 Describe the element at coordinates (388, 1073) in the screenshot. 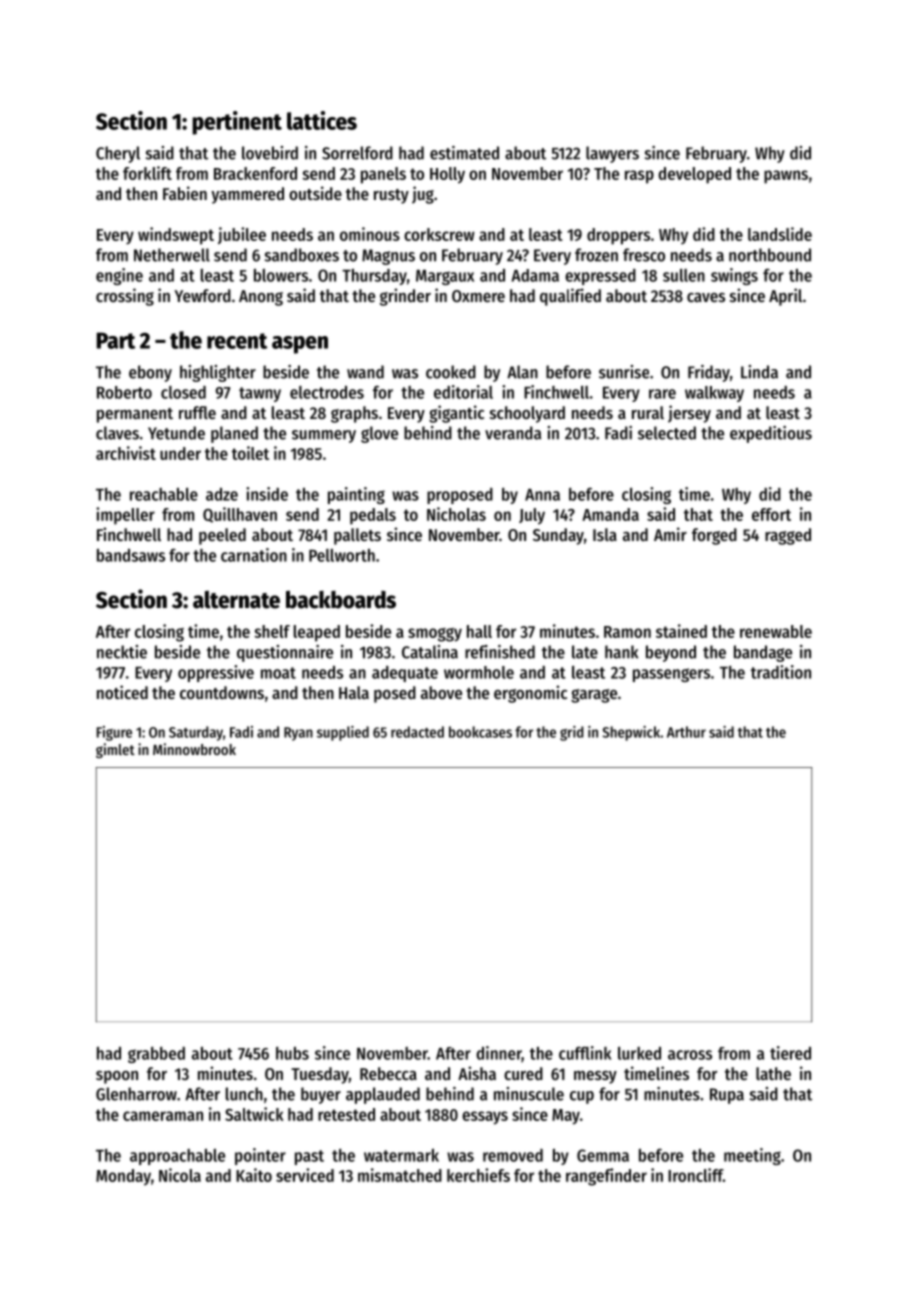

I see `Rebecca` at that location.
